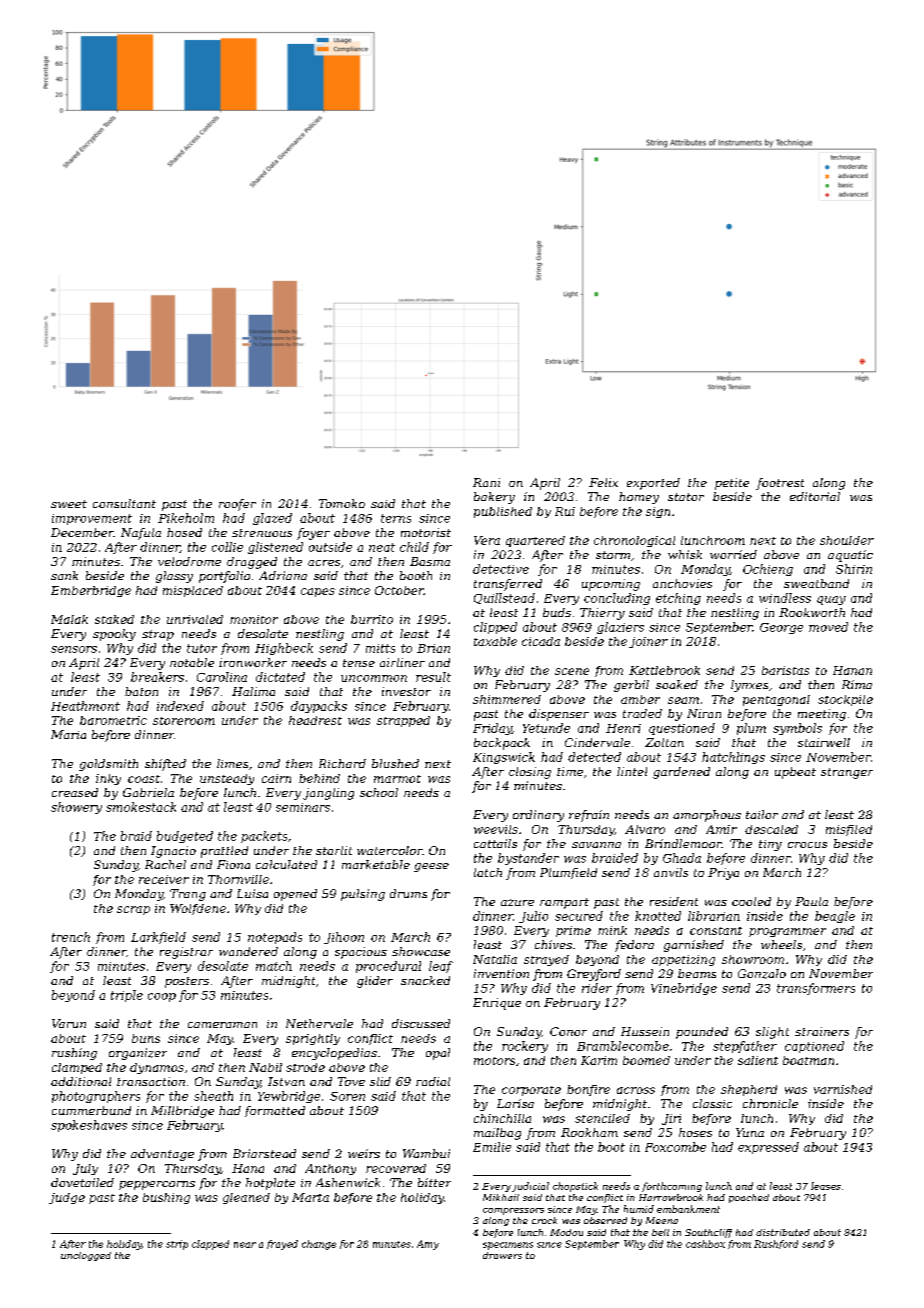 The width and height of the image is (924, 1308). What do you see at coordinates (77, 1068) in the image?
I see `clamped` at bounding box center [77, 1068].
